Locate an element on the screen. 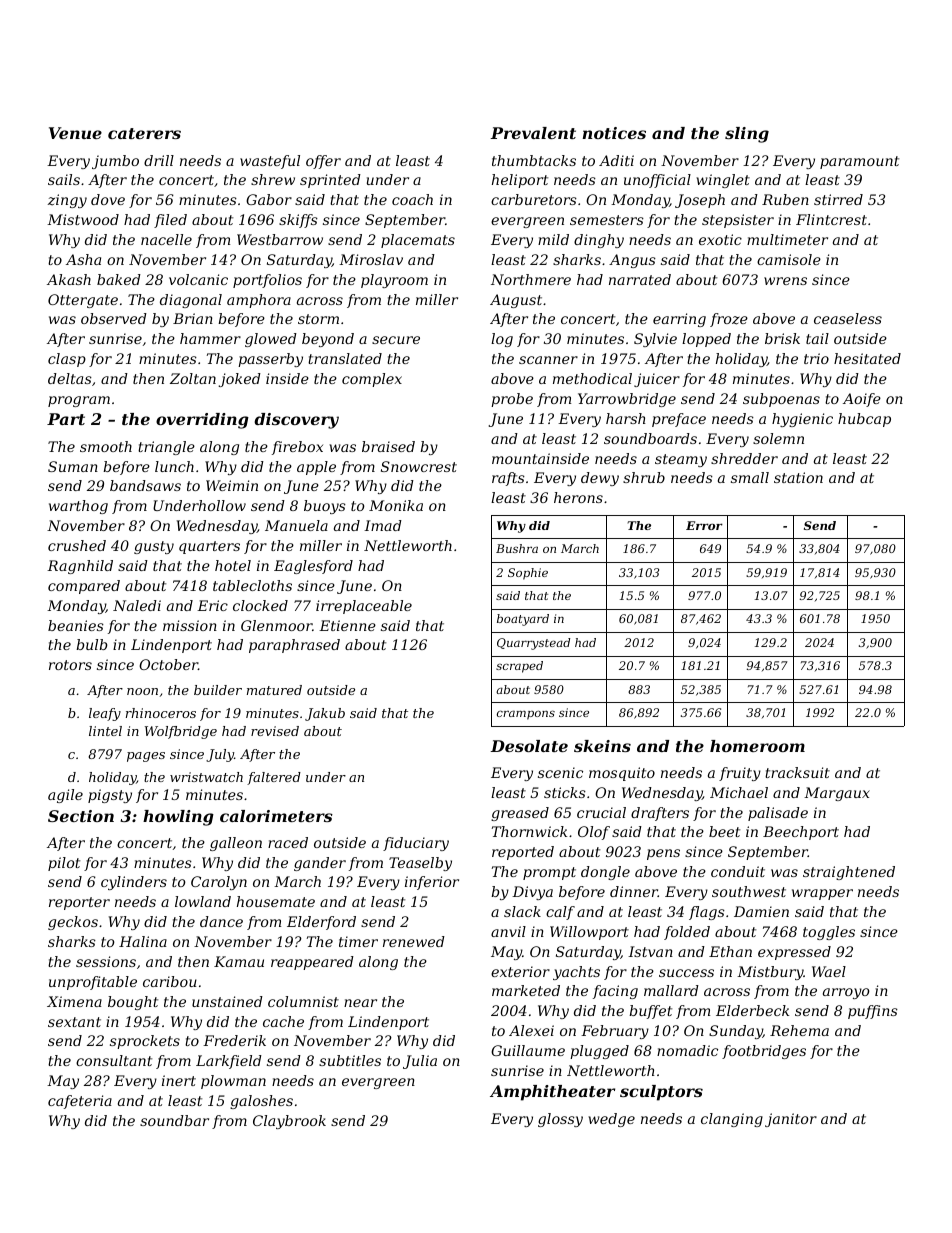 Image resolution: width=952 pixels, height=1233 pixels. Amphitheater is located at coordinates (552, 1093).
